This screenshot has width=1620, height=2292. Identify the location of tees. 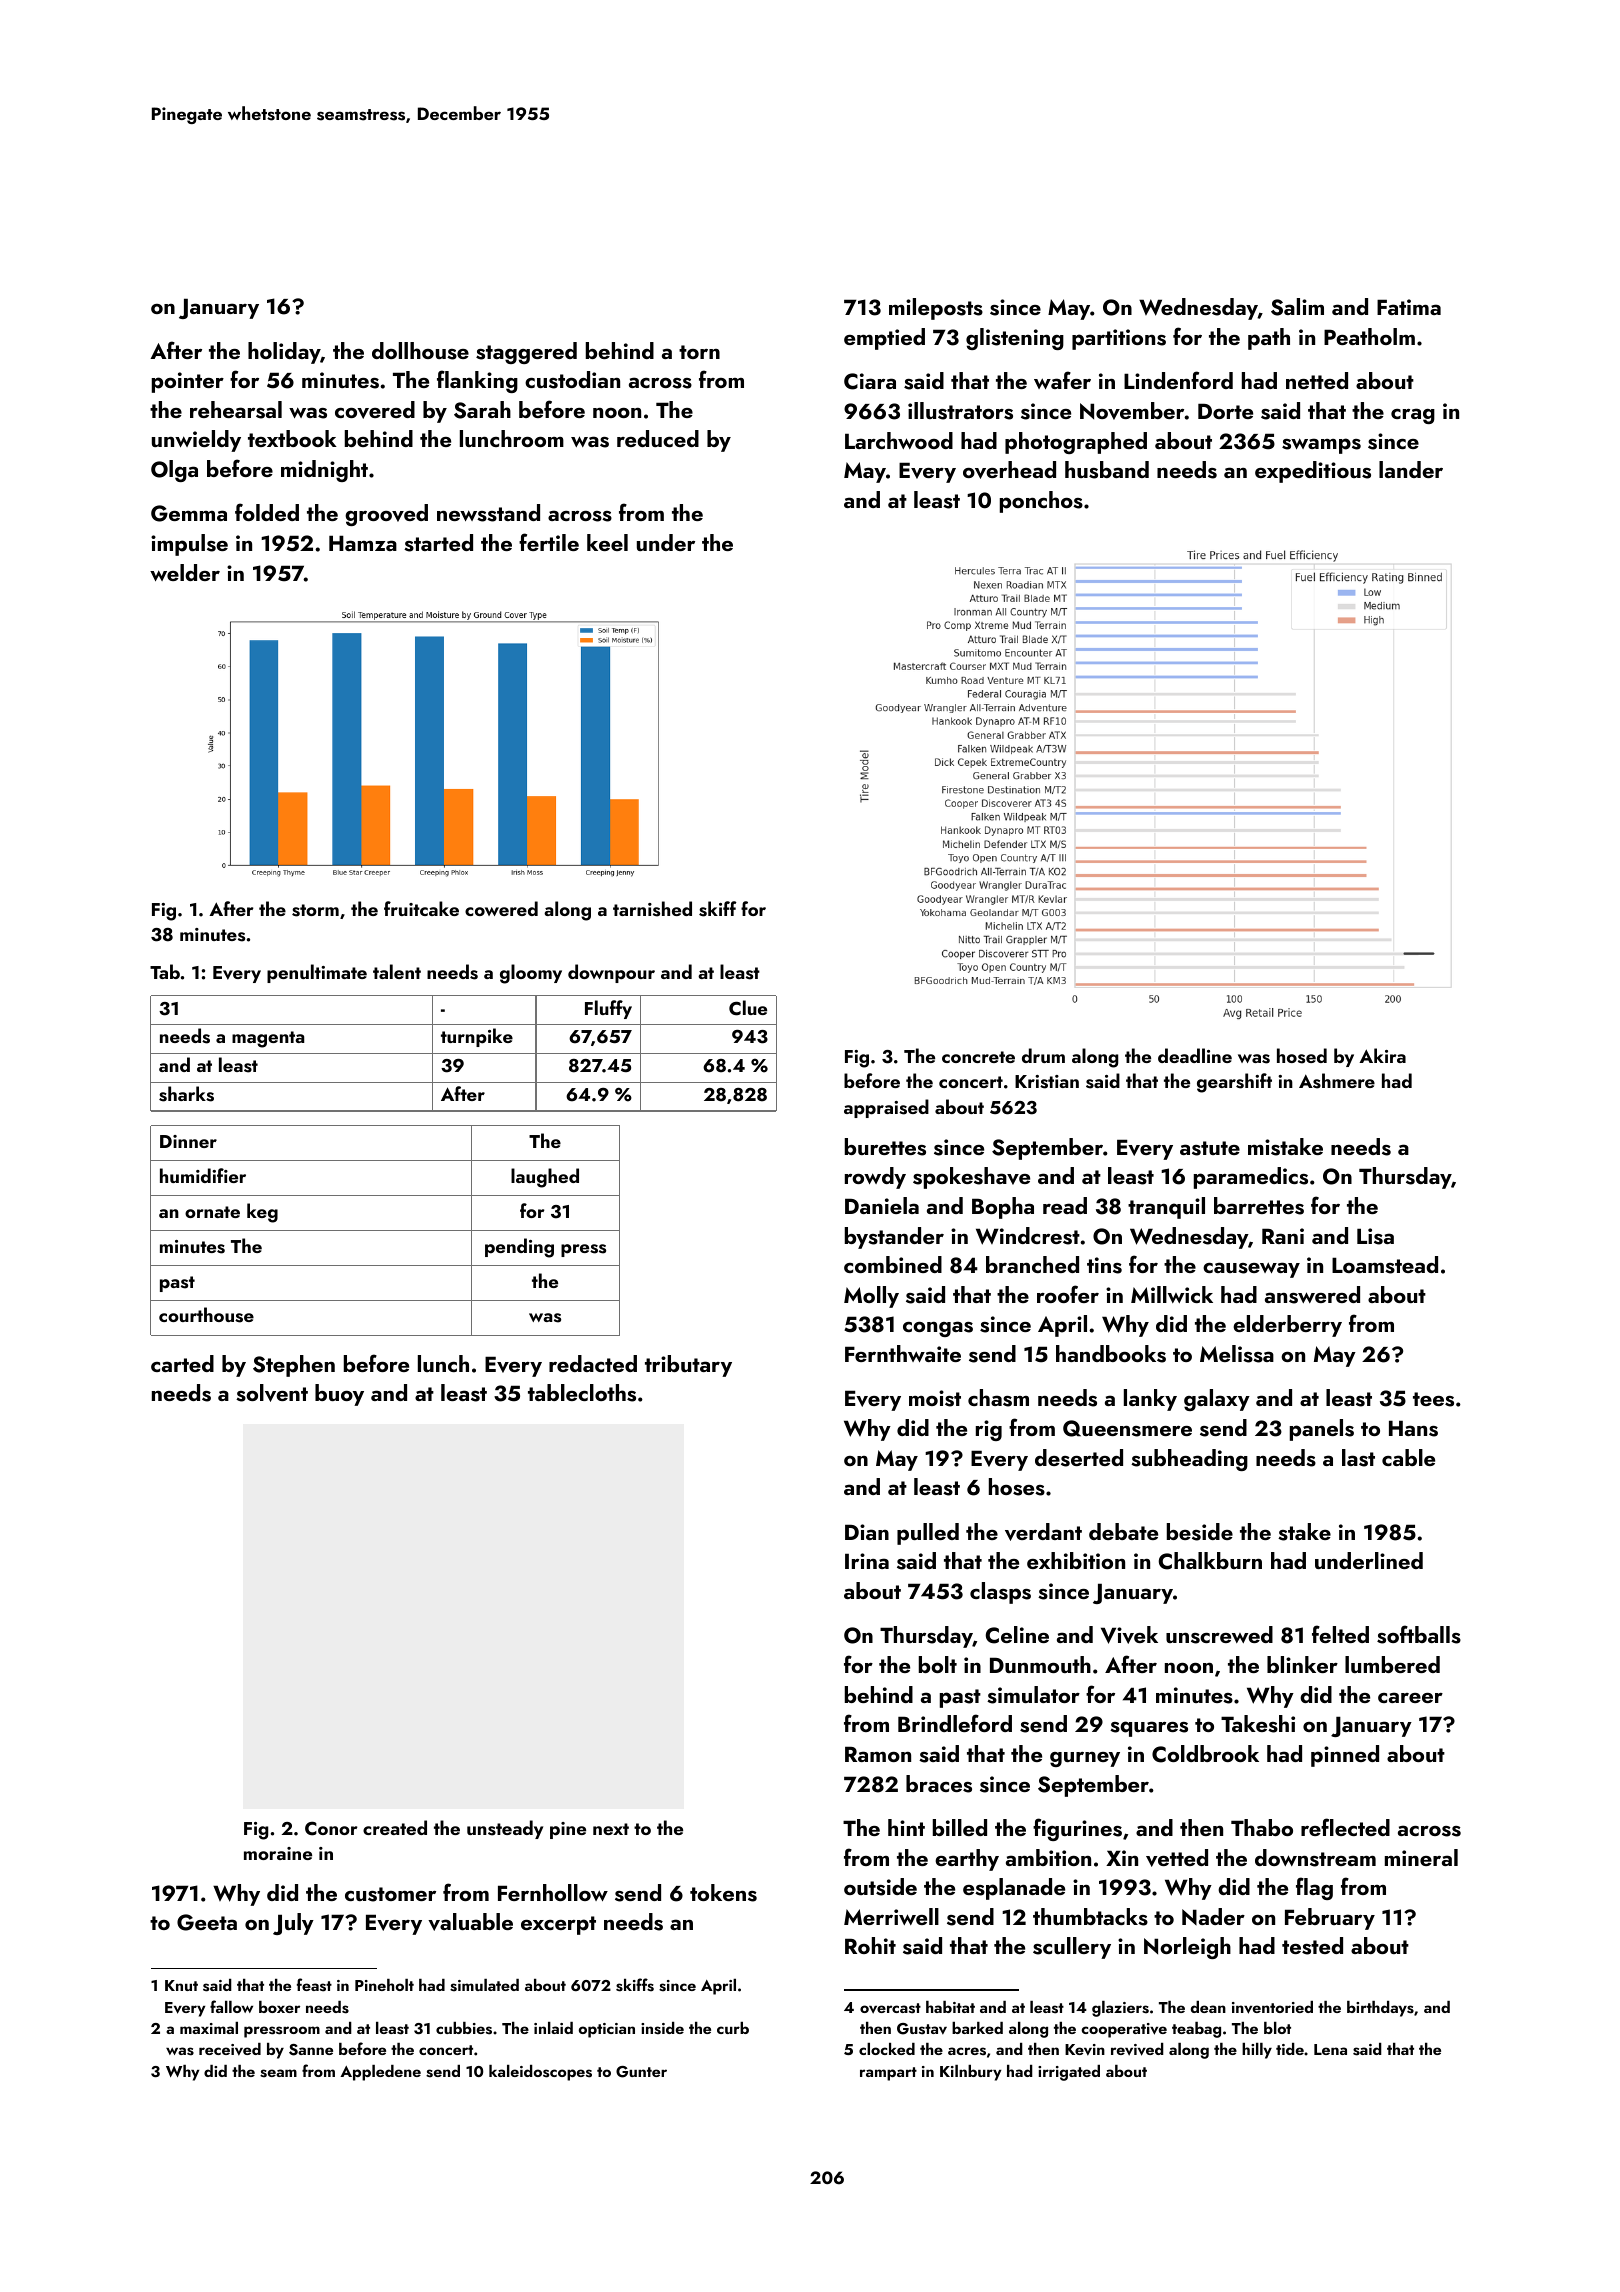
(1433, 1399).
